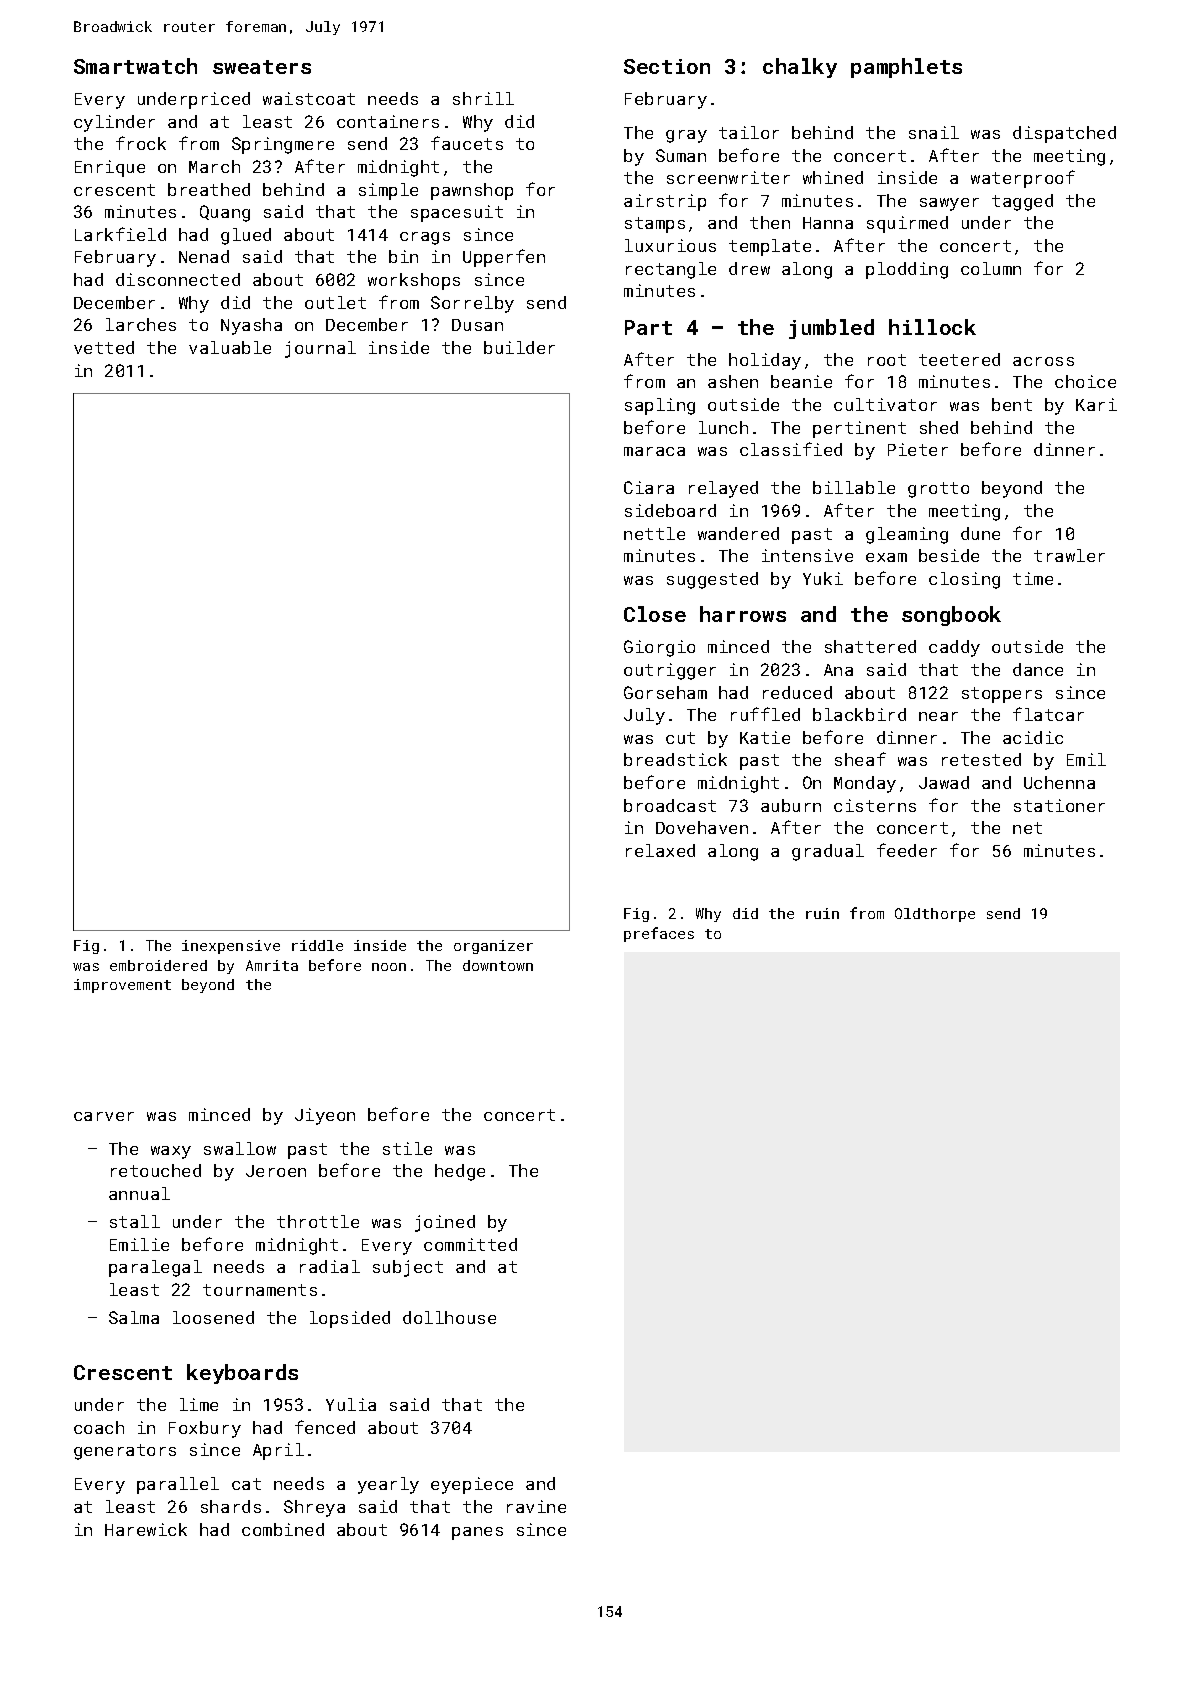  What do you see at coordinates (649, 487) in the screenshot?
I see `Ciara` at bounding box center [649, 487].
